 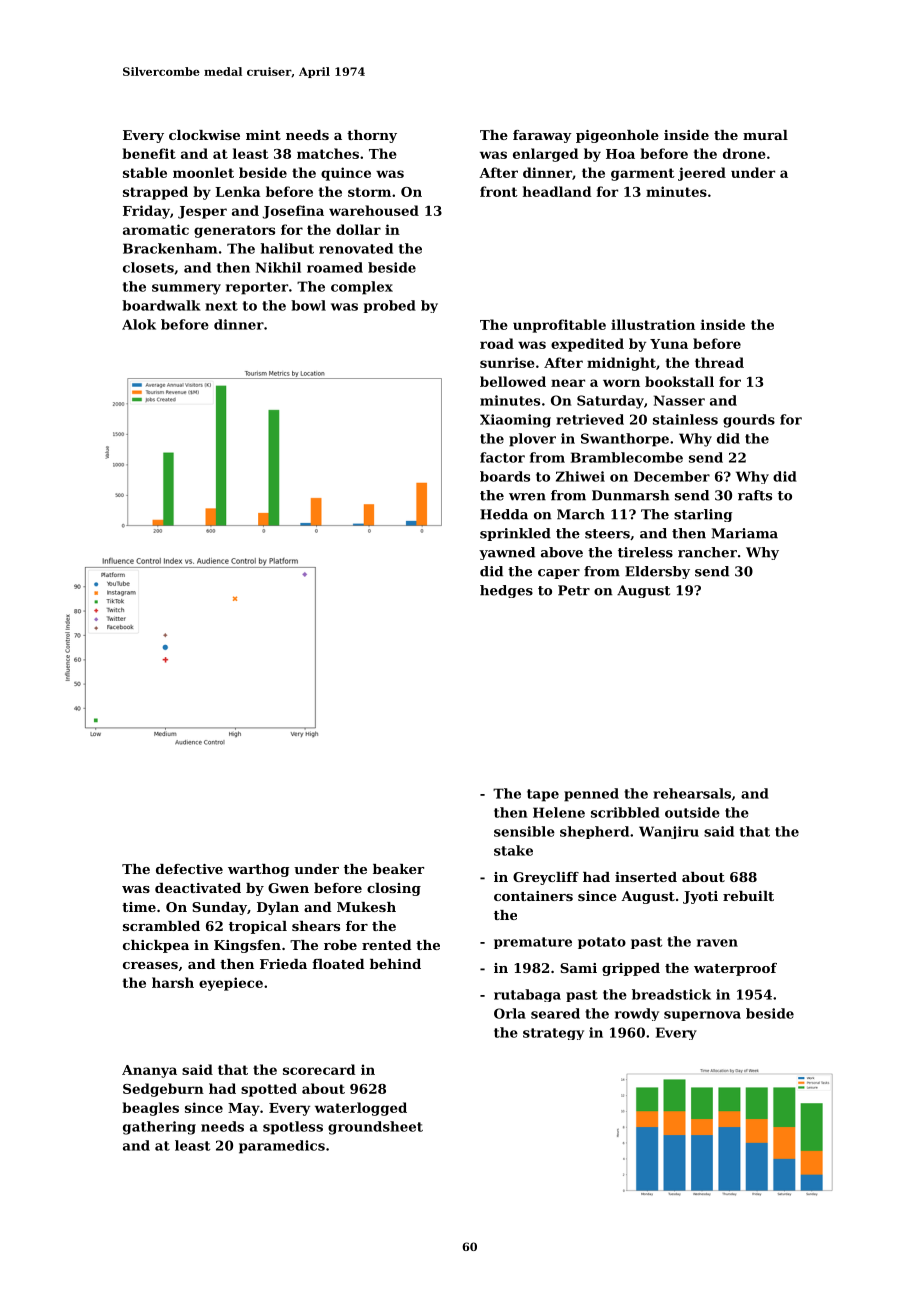 What do you see at coordinates (755, 495) in the screenshot?
I see `rafts` at bounding box center [755, 495].
